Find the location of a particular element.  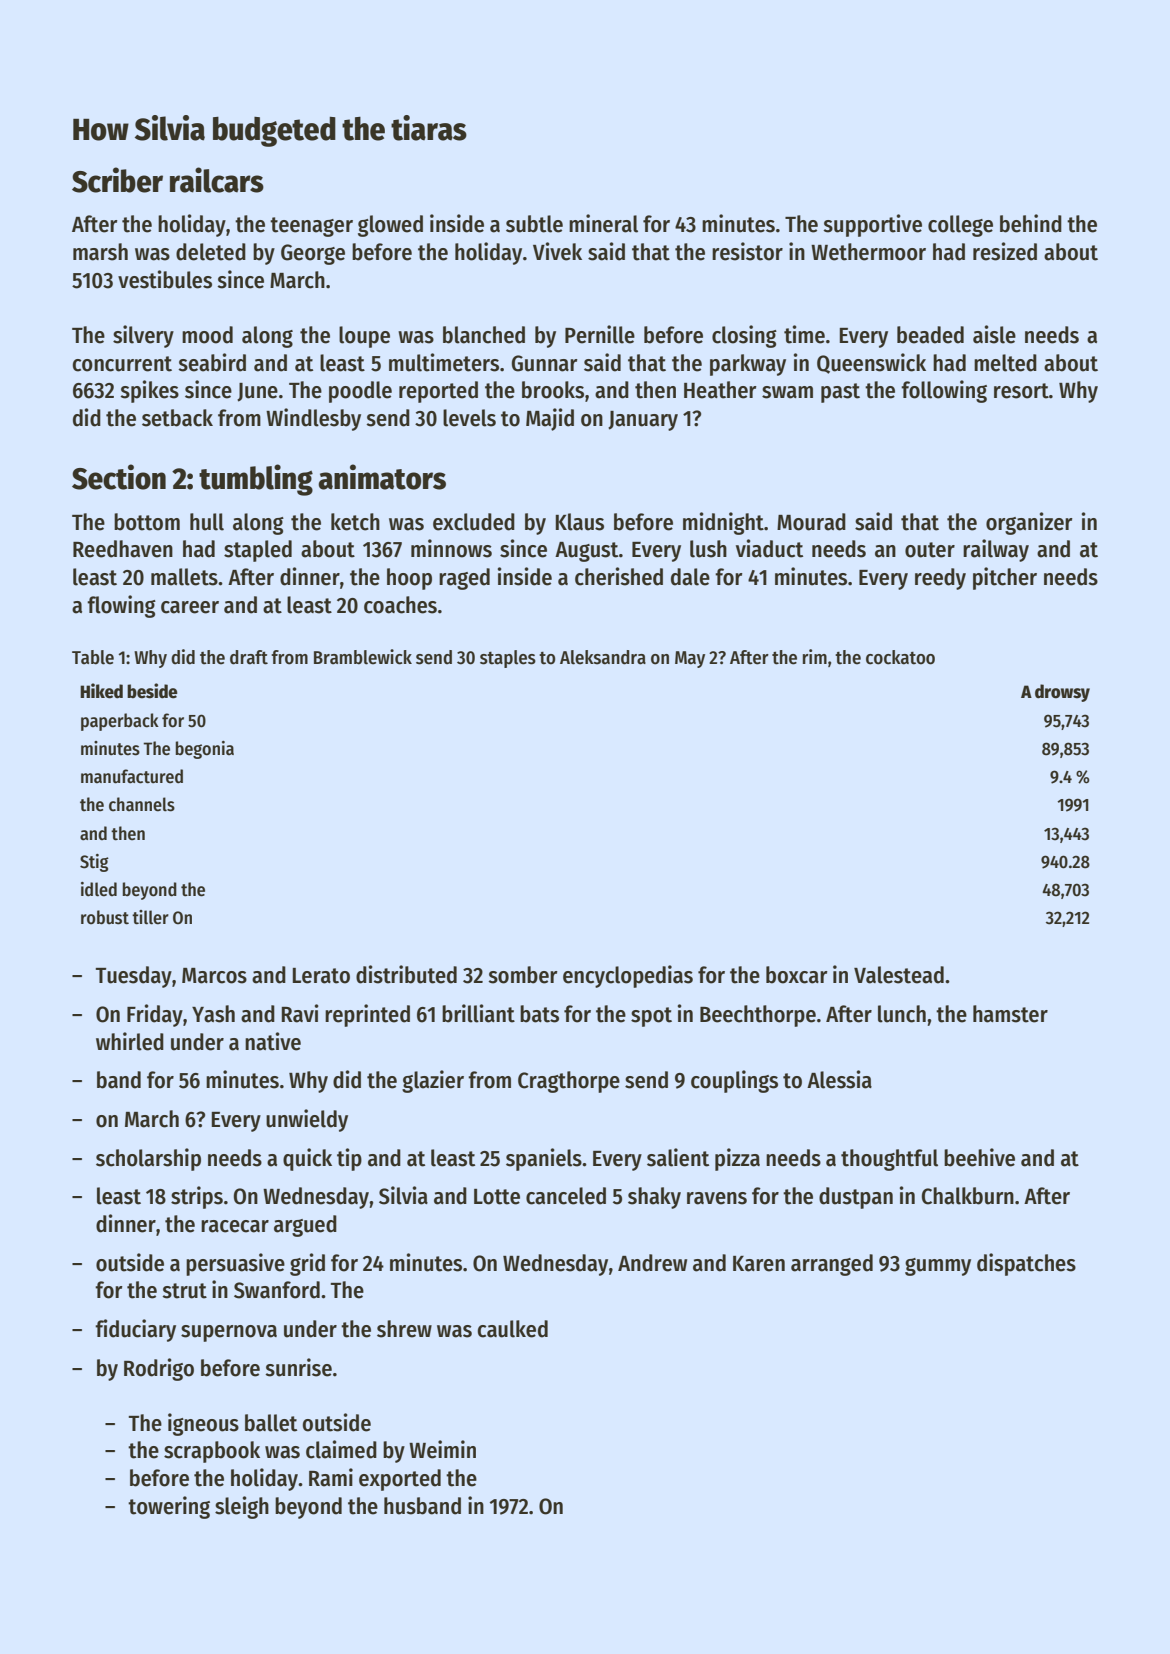

gummy is located at coordinates (938, 1267).
